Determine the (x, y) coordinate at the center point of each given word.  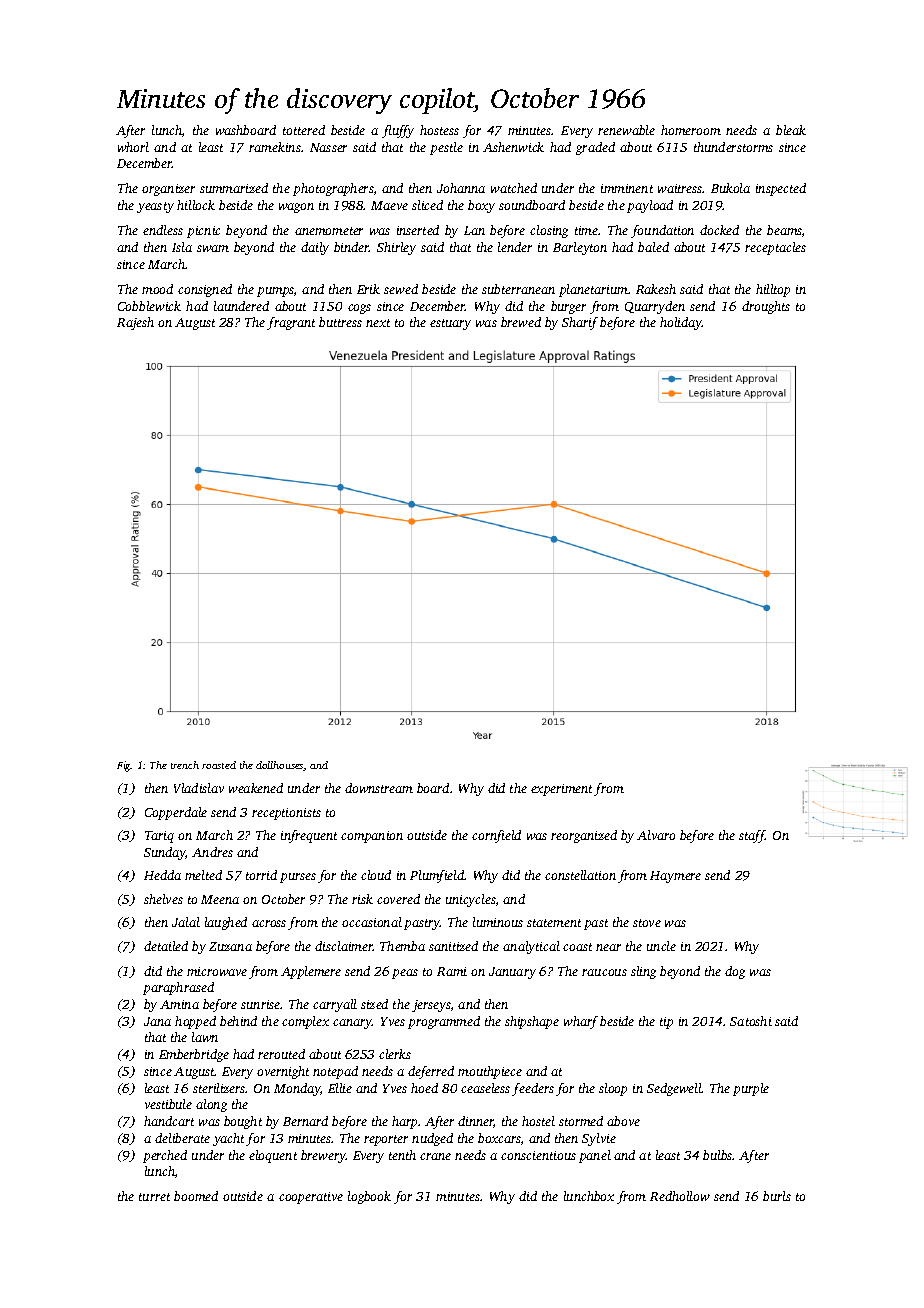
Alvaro (656, 835)
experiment (561, 790)
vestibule (168, 1104)
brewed (521, 322)
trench (185, 765)
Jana (157, 1021)
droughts (766, 307)
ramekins (275, 147)
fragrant (291, 323)
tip (666, 1023)
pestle (446, 148)
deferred (431, 1072)
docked (719, 230)
